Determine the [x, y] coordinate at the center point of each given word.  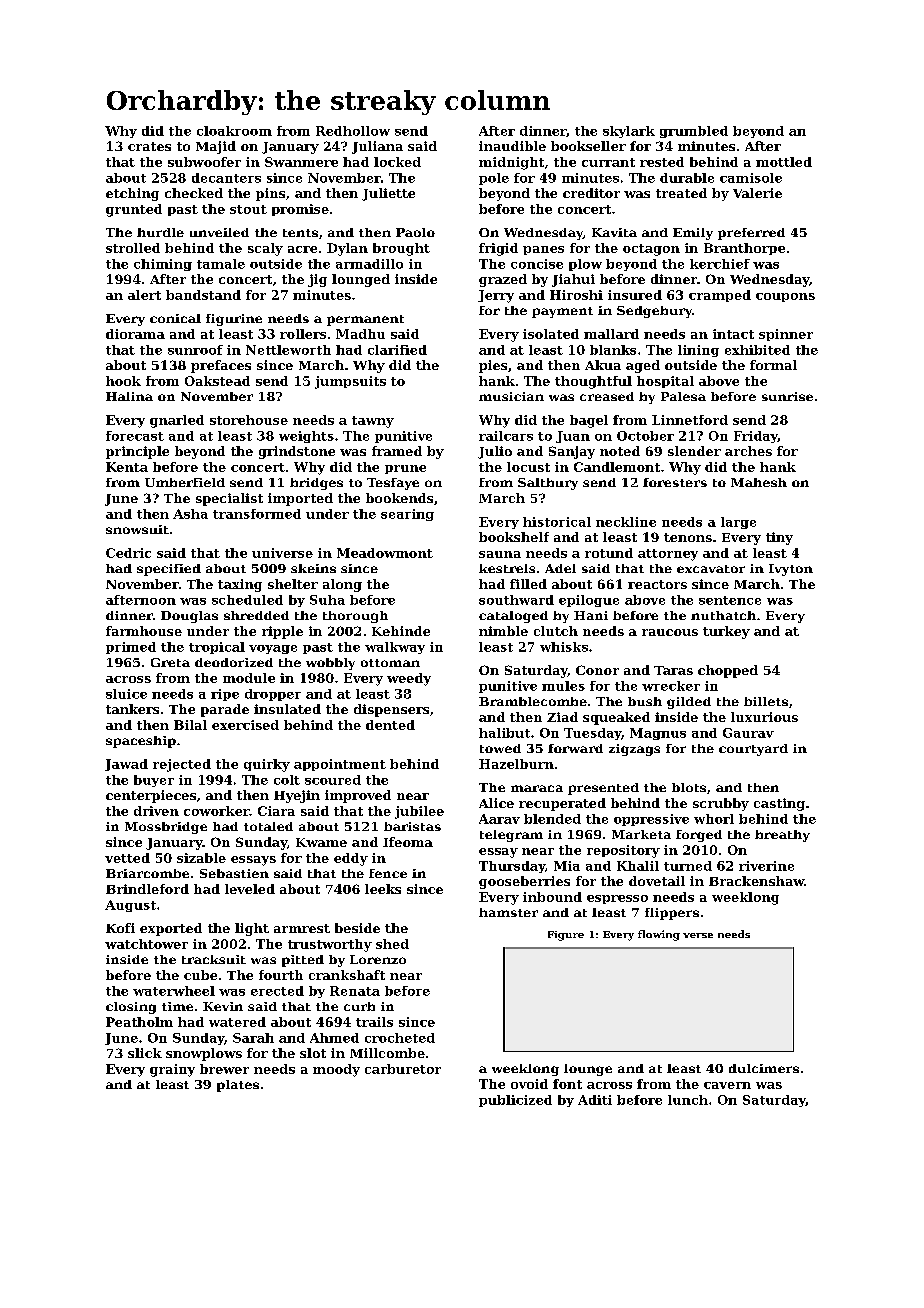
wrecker [671, 686]
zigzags [634, 750]
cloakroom [234, 131]
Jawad [126, 765]
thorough [355, 617]
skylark [629, 132]
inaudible [512, 146]
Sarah [253, 1038]
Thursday [512, 867]
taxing [240, 585]
